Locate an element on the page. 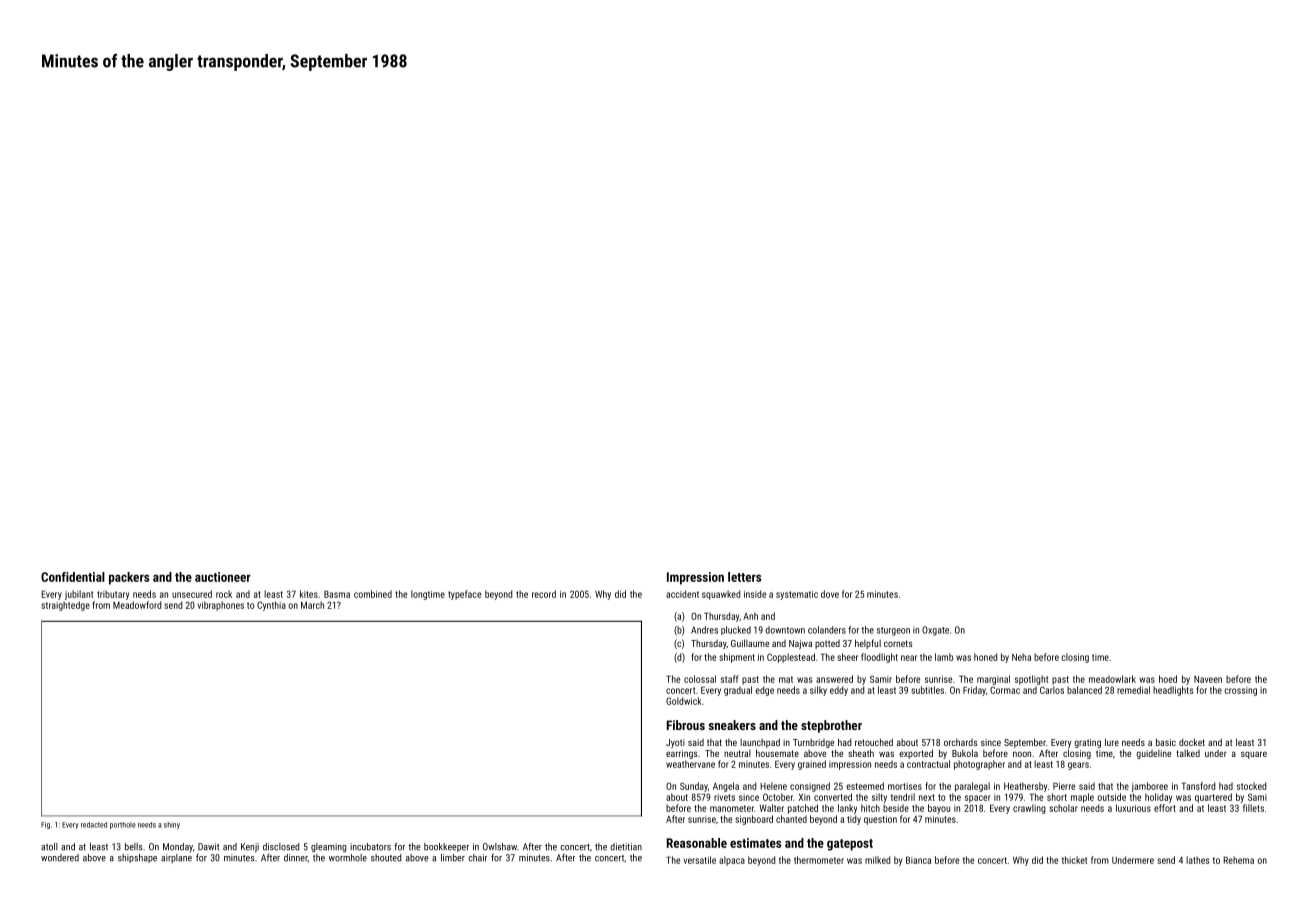 This image has width=1308, height=924. earrings is located at coordinates (681, 754).
